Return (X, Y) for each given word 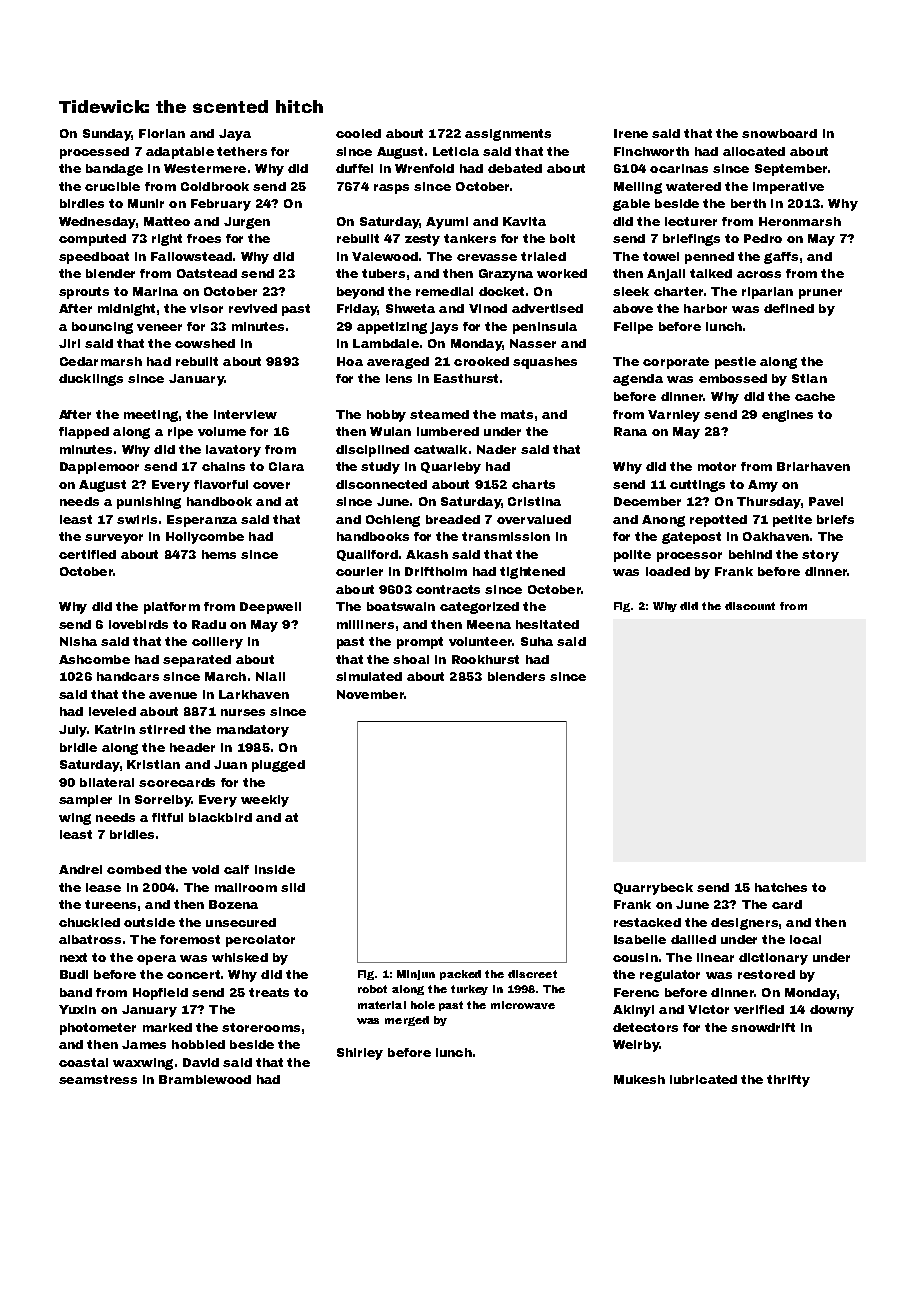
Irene (631, 133)
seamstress (98, 1079)
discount (750, 606)
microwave (523, 1005)
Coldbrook (215, 186)
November (370, 694)
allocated (754, 151)
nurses (243, 712)
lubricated (703, 1079)
